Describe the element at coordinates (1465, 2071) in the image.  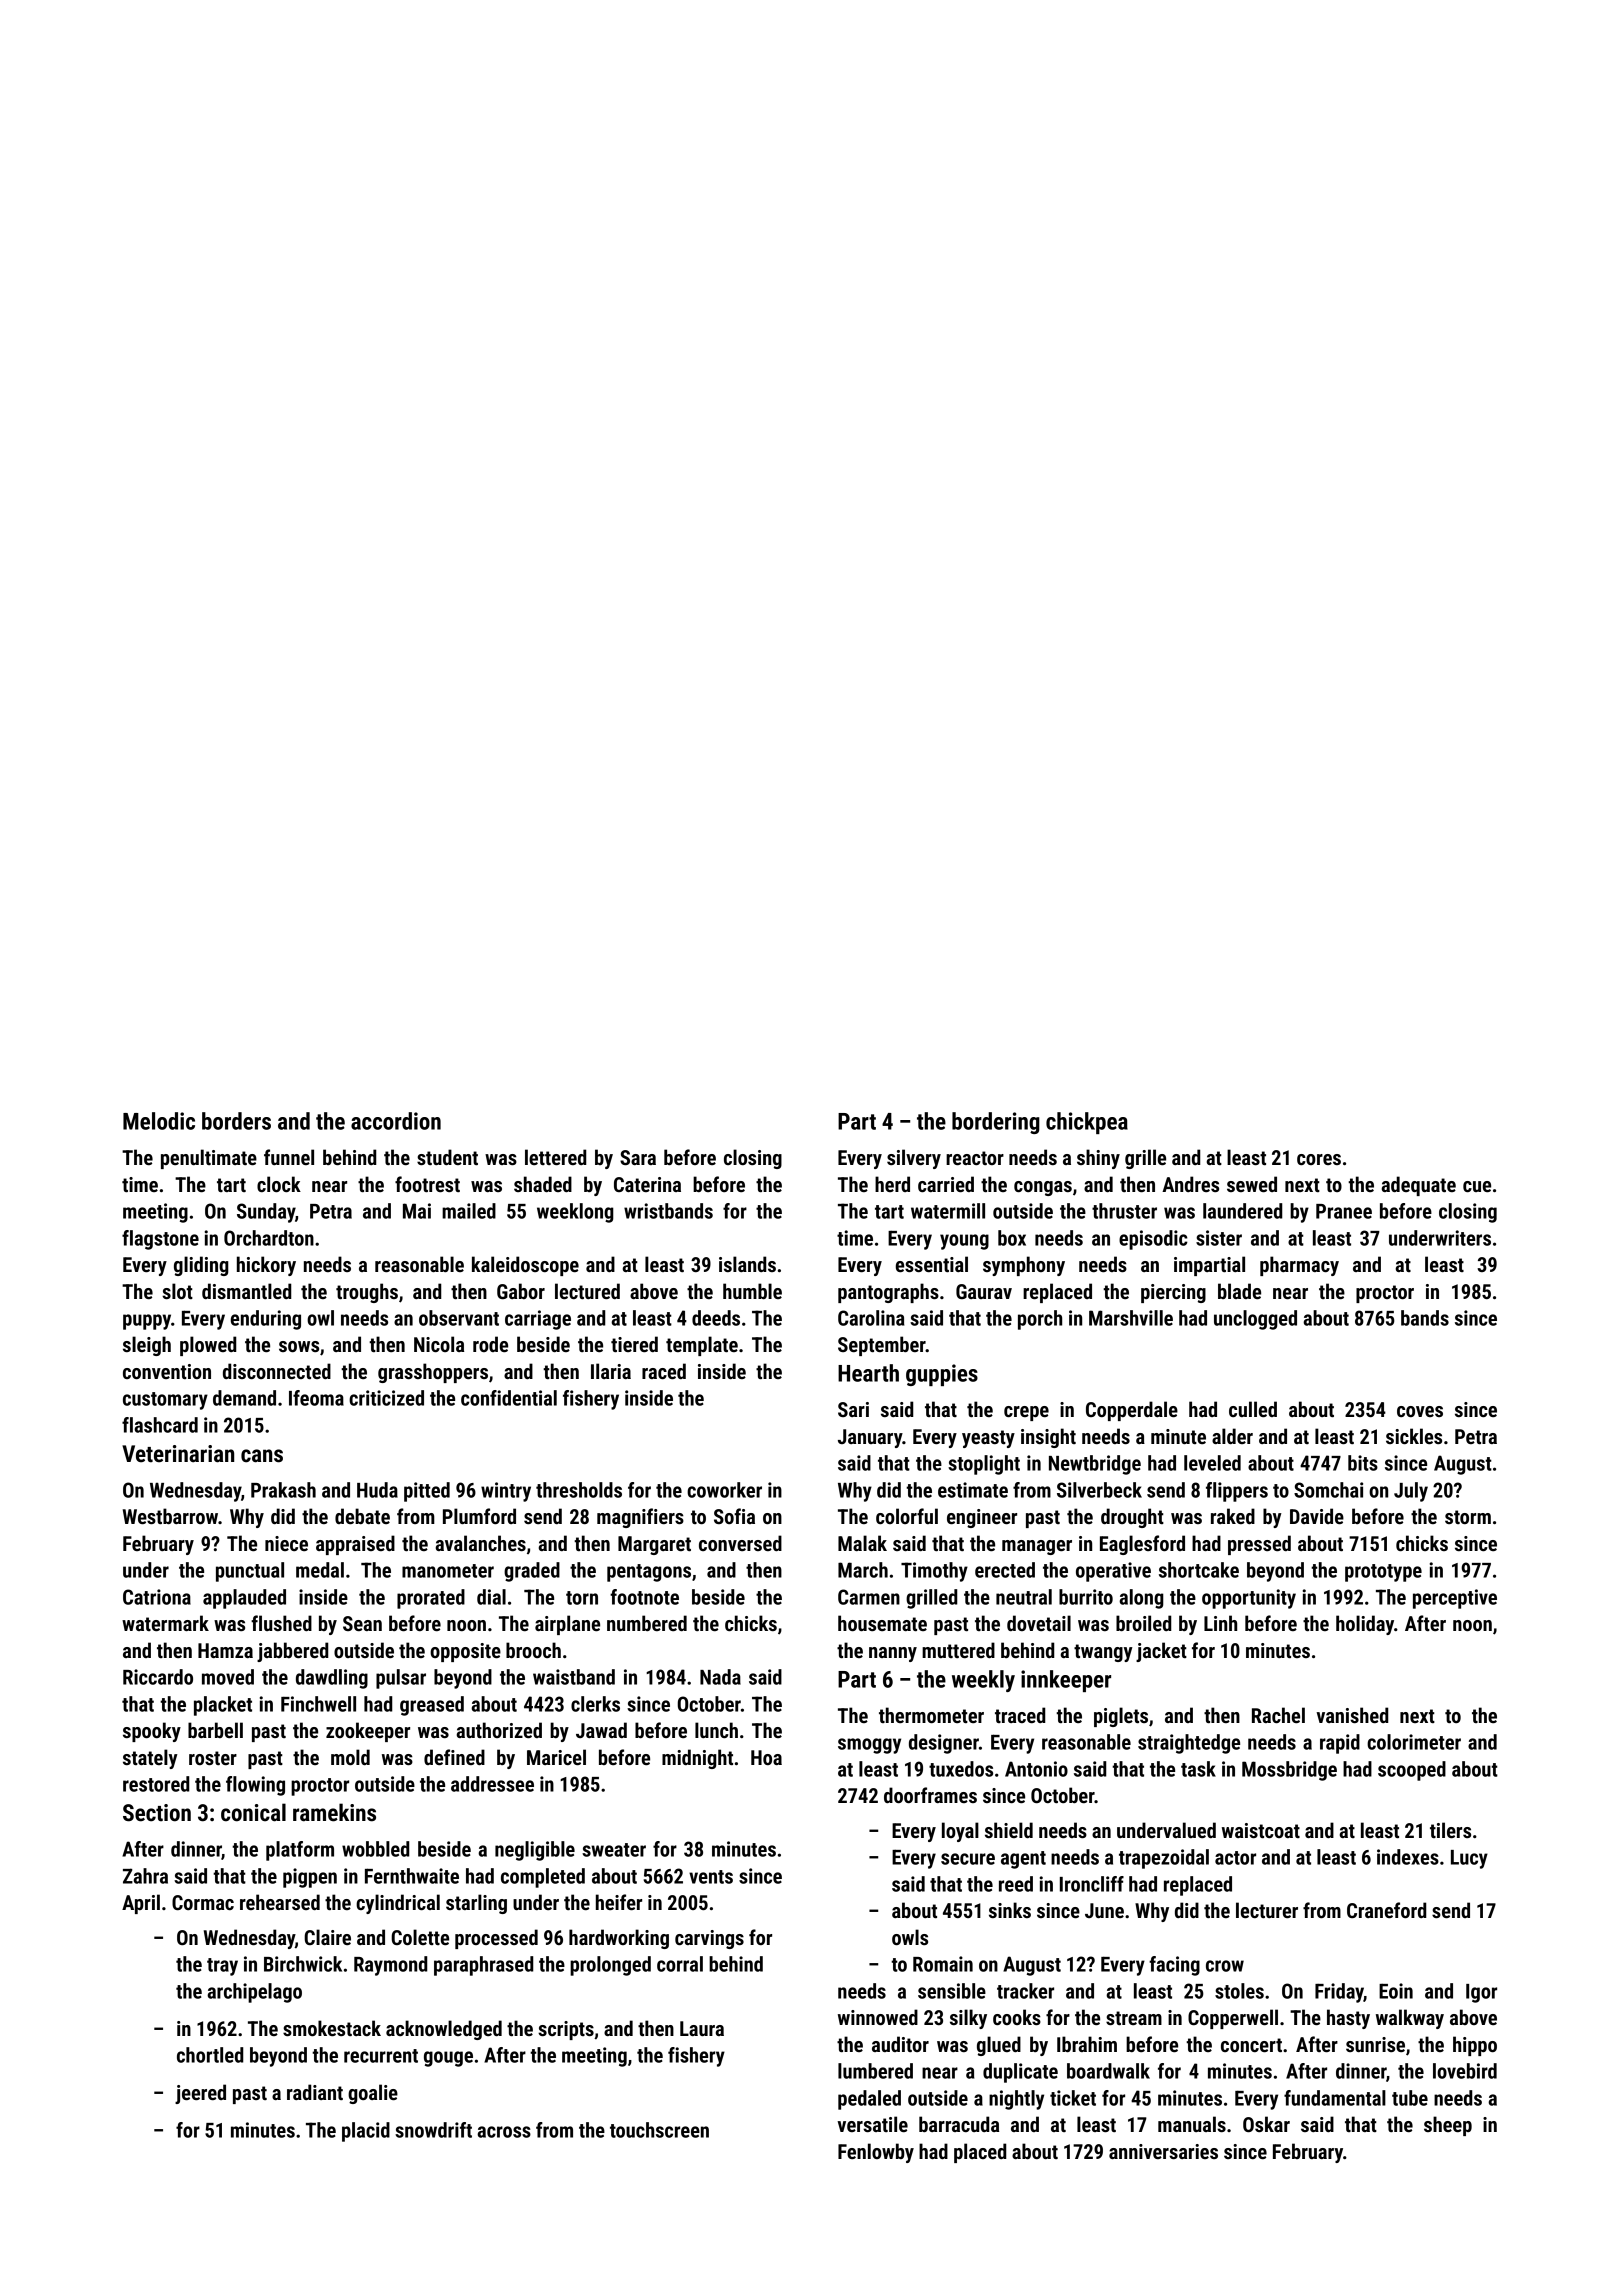
I see `lovebird` at that location.
